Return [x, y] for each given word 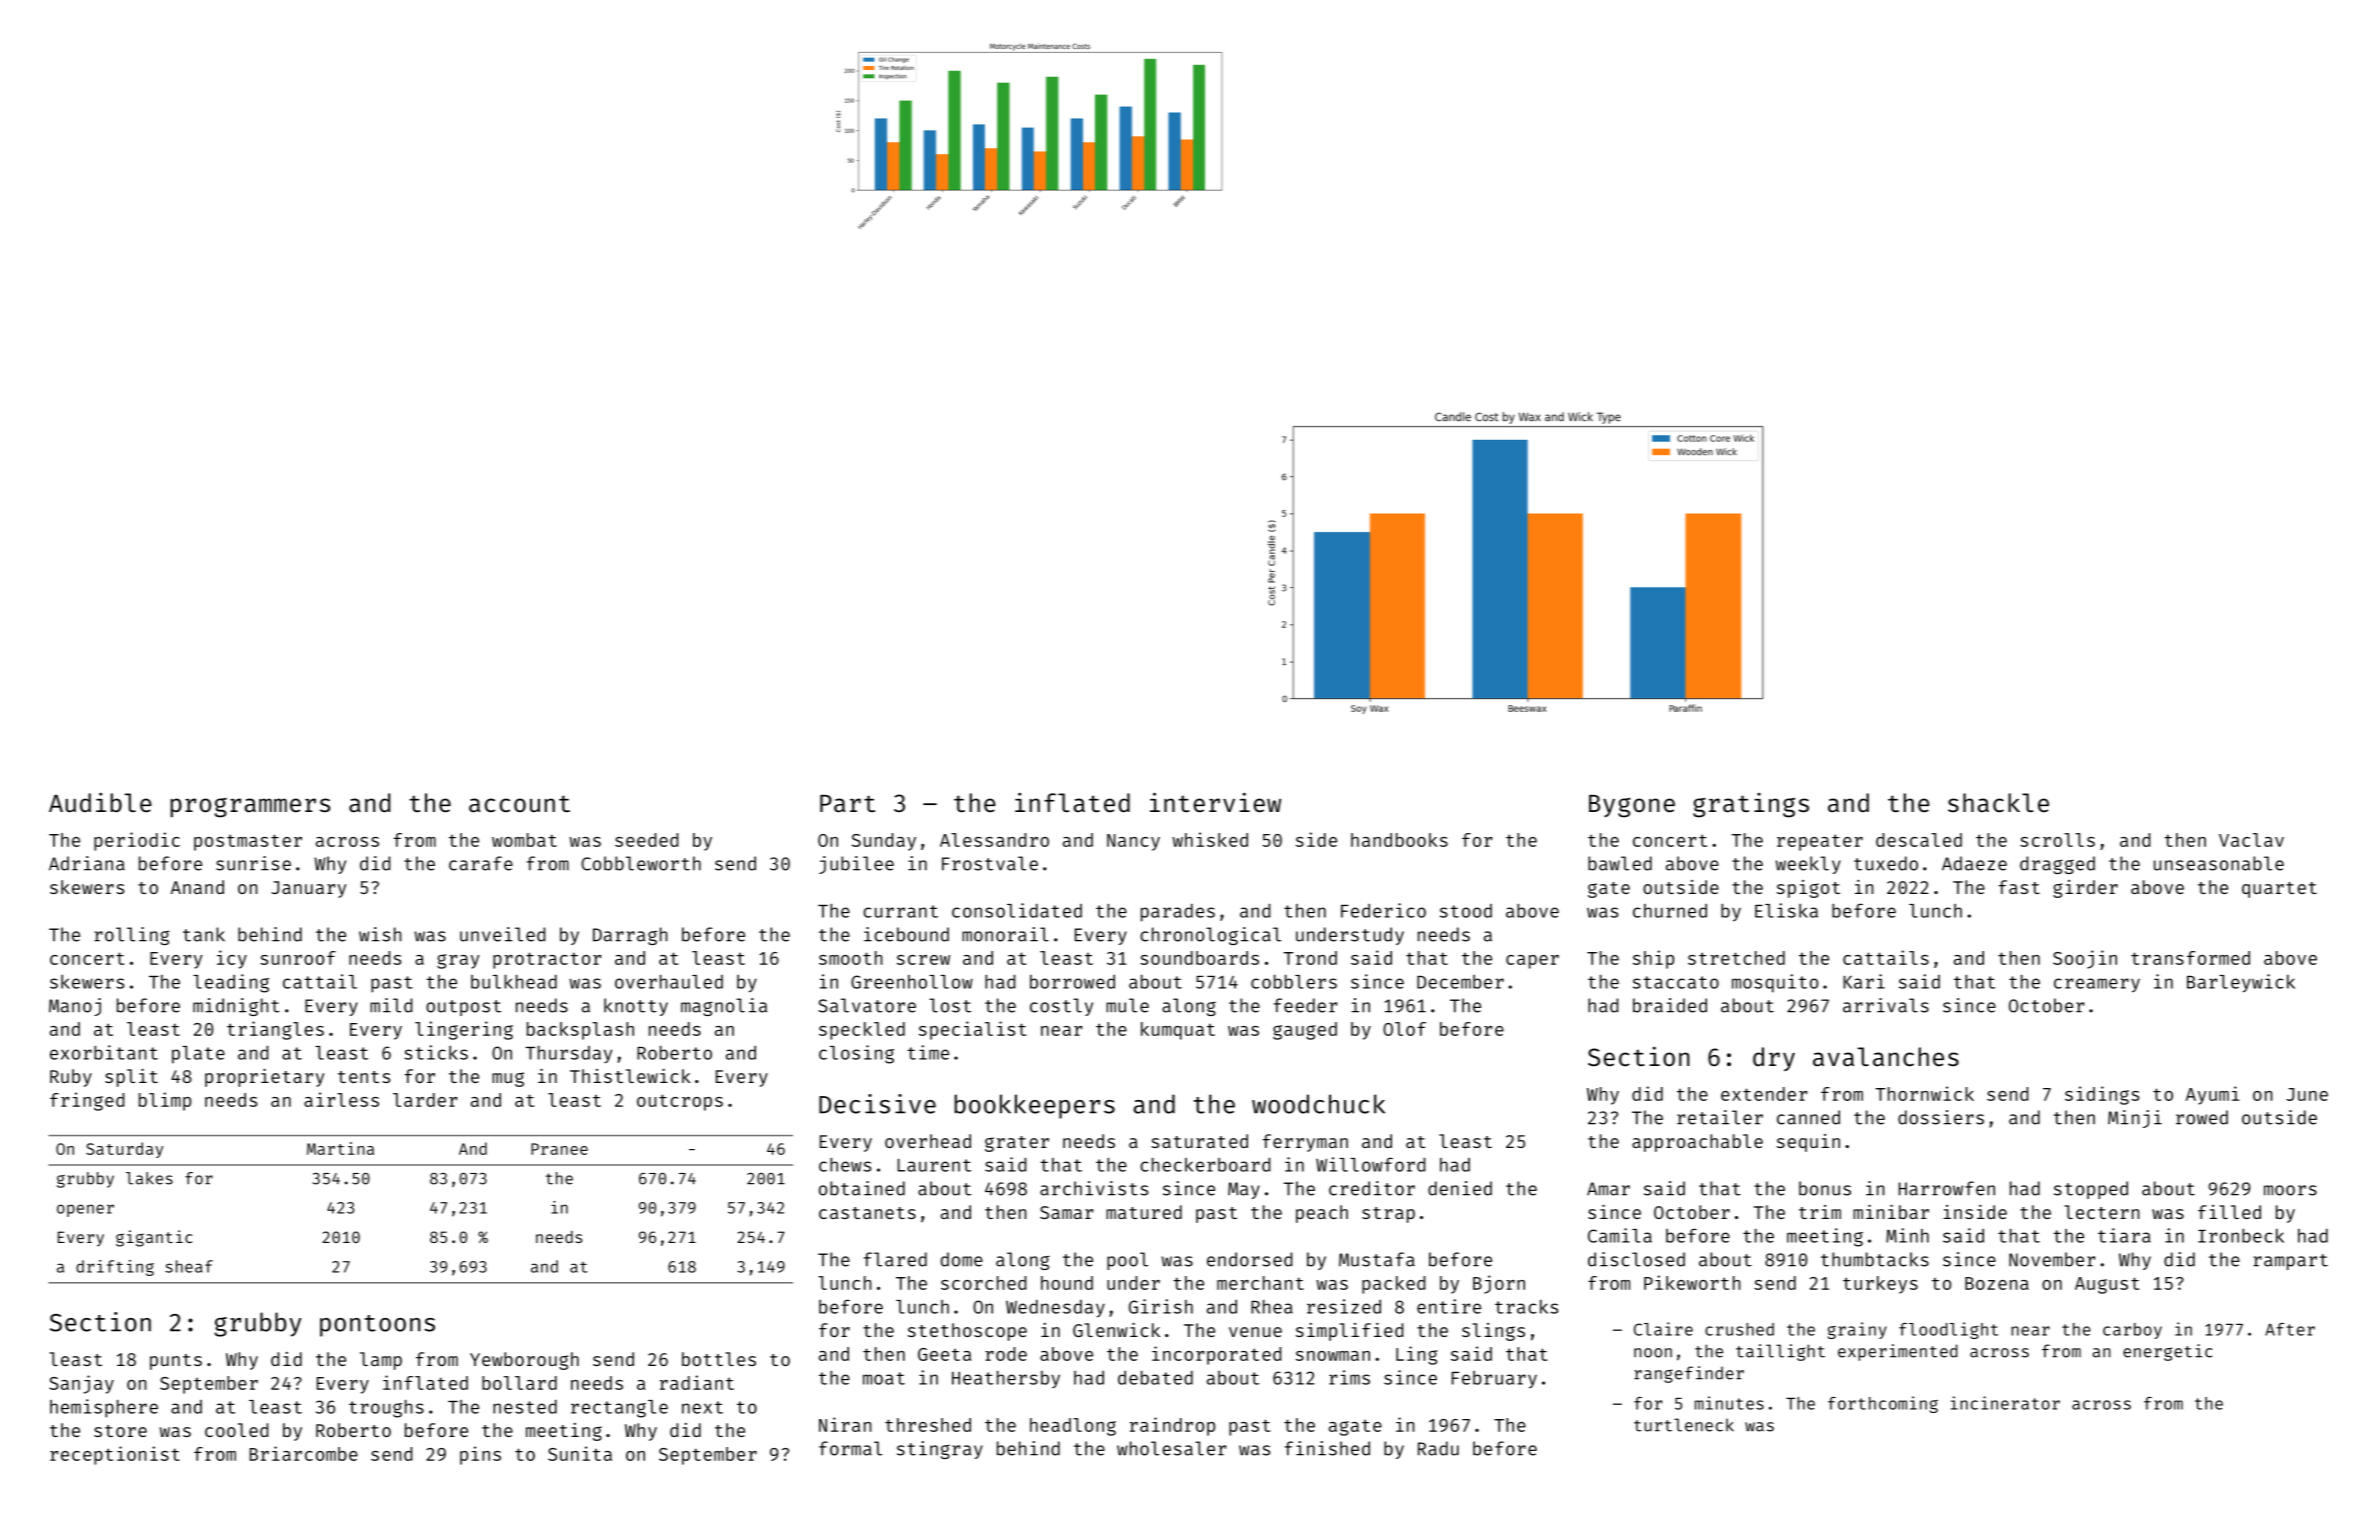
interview [1215, 803]
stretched [1736, 958]
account [519, 804]
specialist [972, 1030]
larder [425, 1100]
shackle [1998, 803]
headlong [1073, 1427]
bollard [519, 1383]
